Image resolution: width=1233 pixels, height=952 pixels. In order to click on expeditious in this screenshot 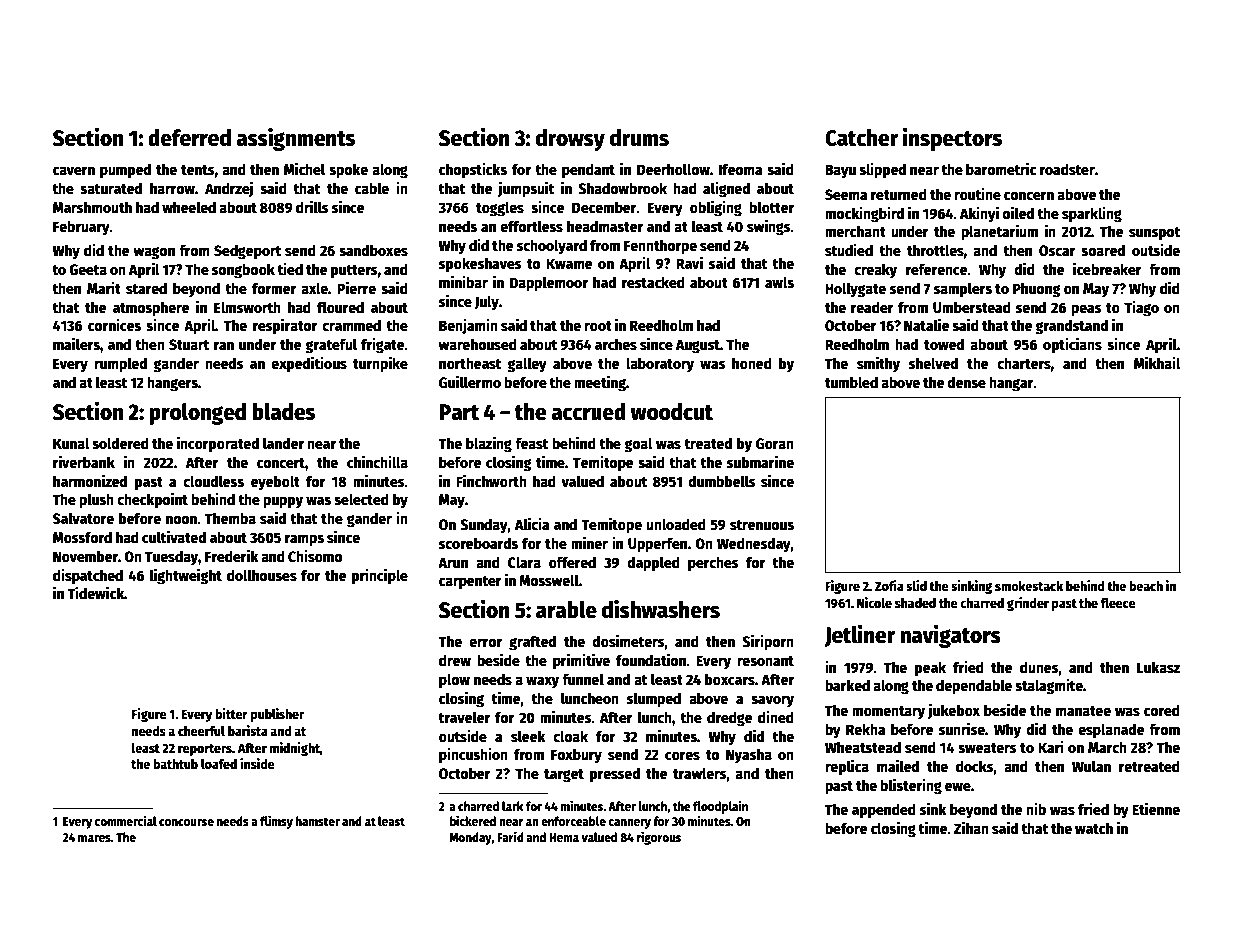, I will do `click(309, 364)`.
